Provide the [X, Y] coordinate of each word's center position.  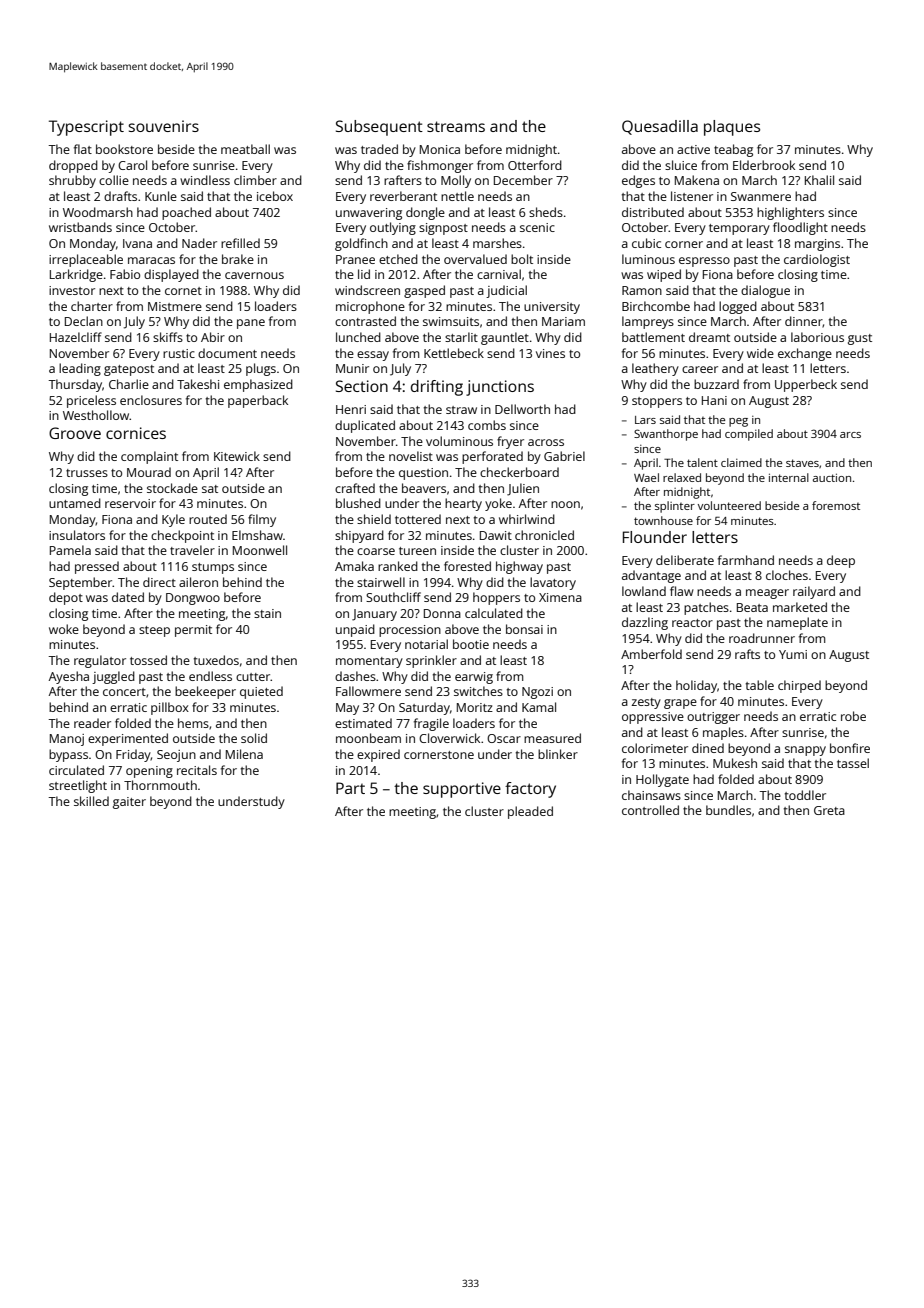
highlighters [790, 213]
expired [378, 755]
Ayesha [69, 677]
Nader [199, 243]
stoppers [657, 402]
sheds [546, 212]
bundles [728, 810]
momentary [369, 662]
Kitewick [237, 456]
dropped [73, 166]
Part [350, 788]
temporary [739, 229]
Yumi [793, 654]
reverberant [403, 196]
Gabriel [564, 456]
